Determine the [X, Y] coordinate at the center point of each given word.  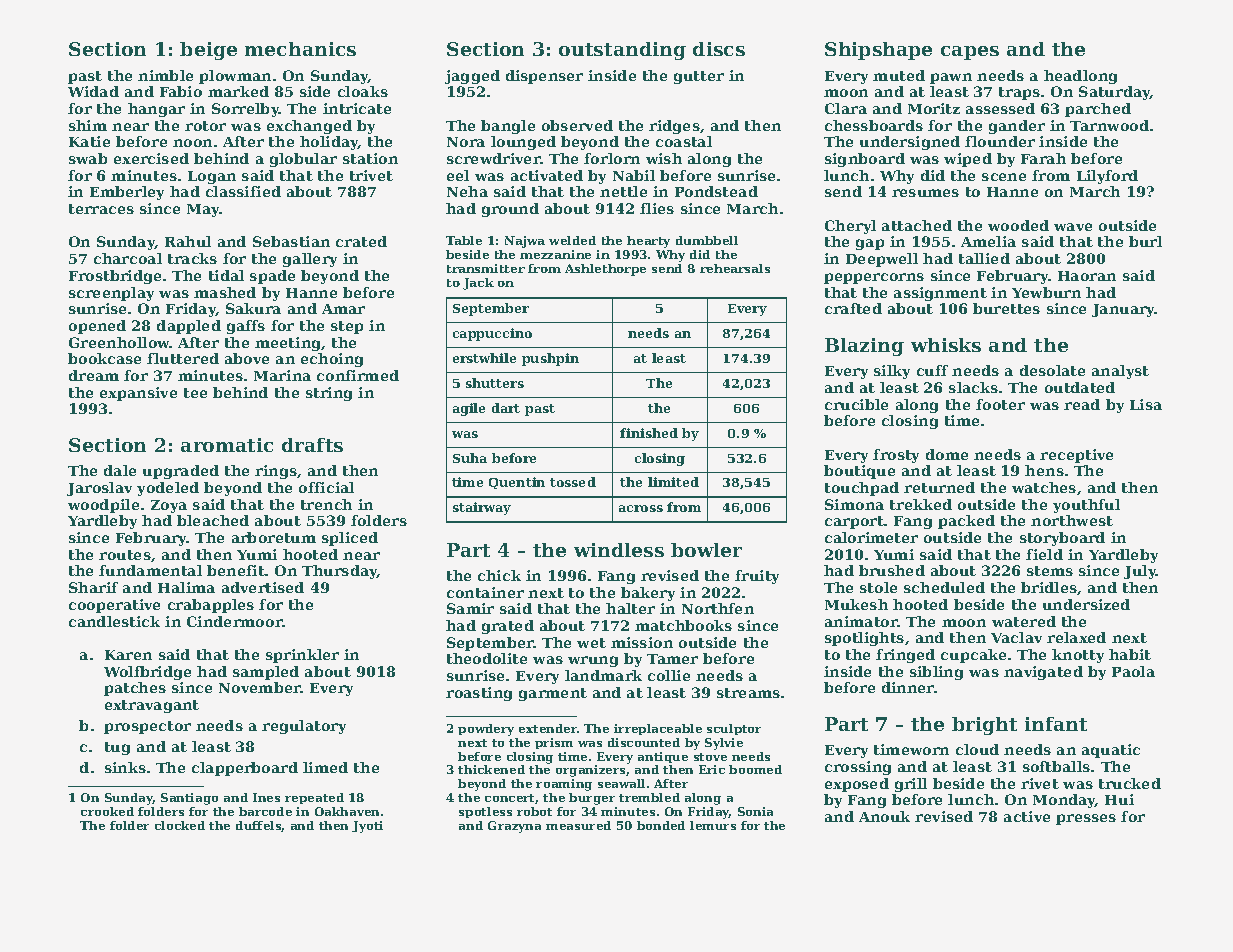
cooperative [114, 606]
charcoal [128, 258]
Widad [93, 91]
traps [1019, 93]
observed [577, 125]
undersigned [910, 143]
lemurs [713, 825]
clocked [180, 825]
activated [547, 175]
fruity [757, 577]
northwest [1072, 520]
